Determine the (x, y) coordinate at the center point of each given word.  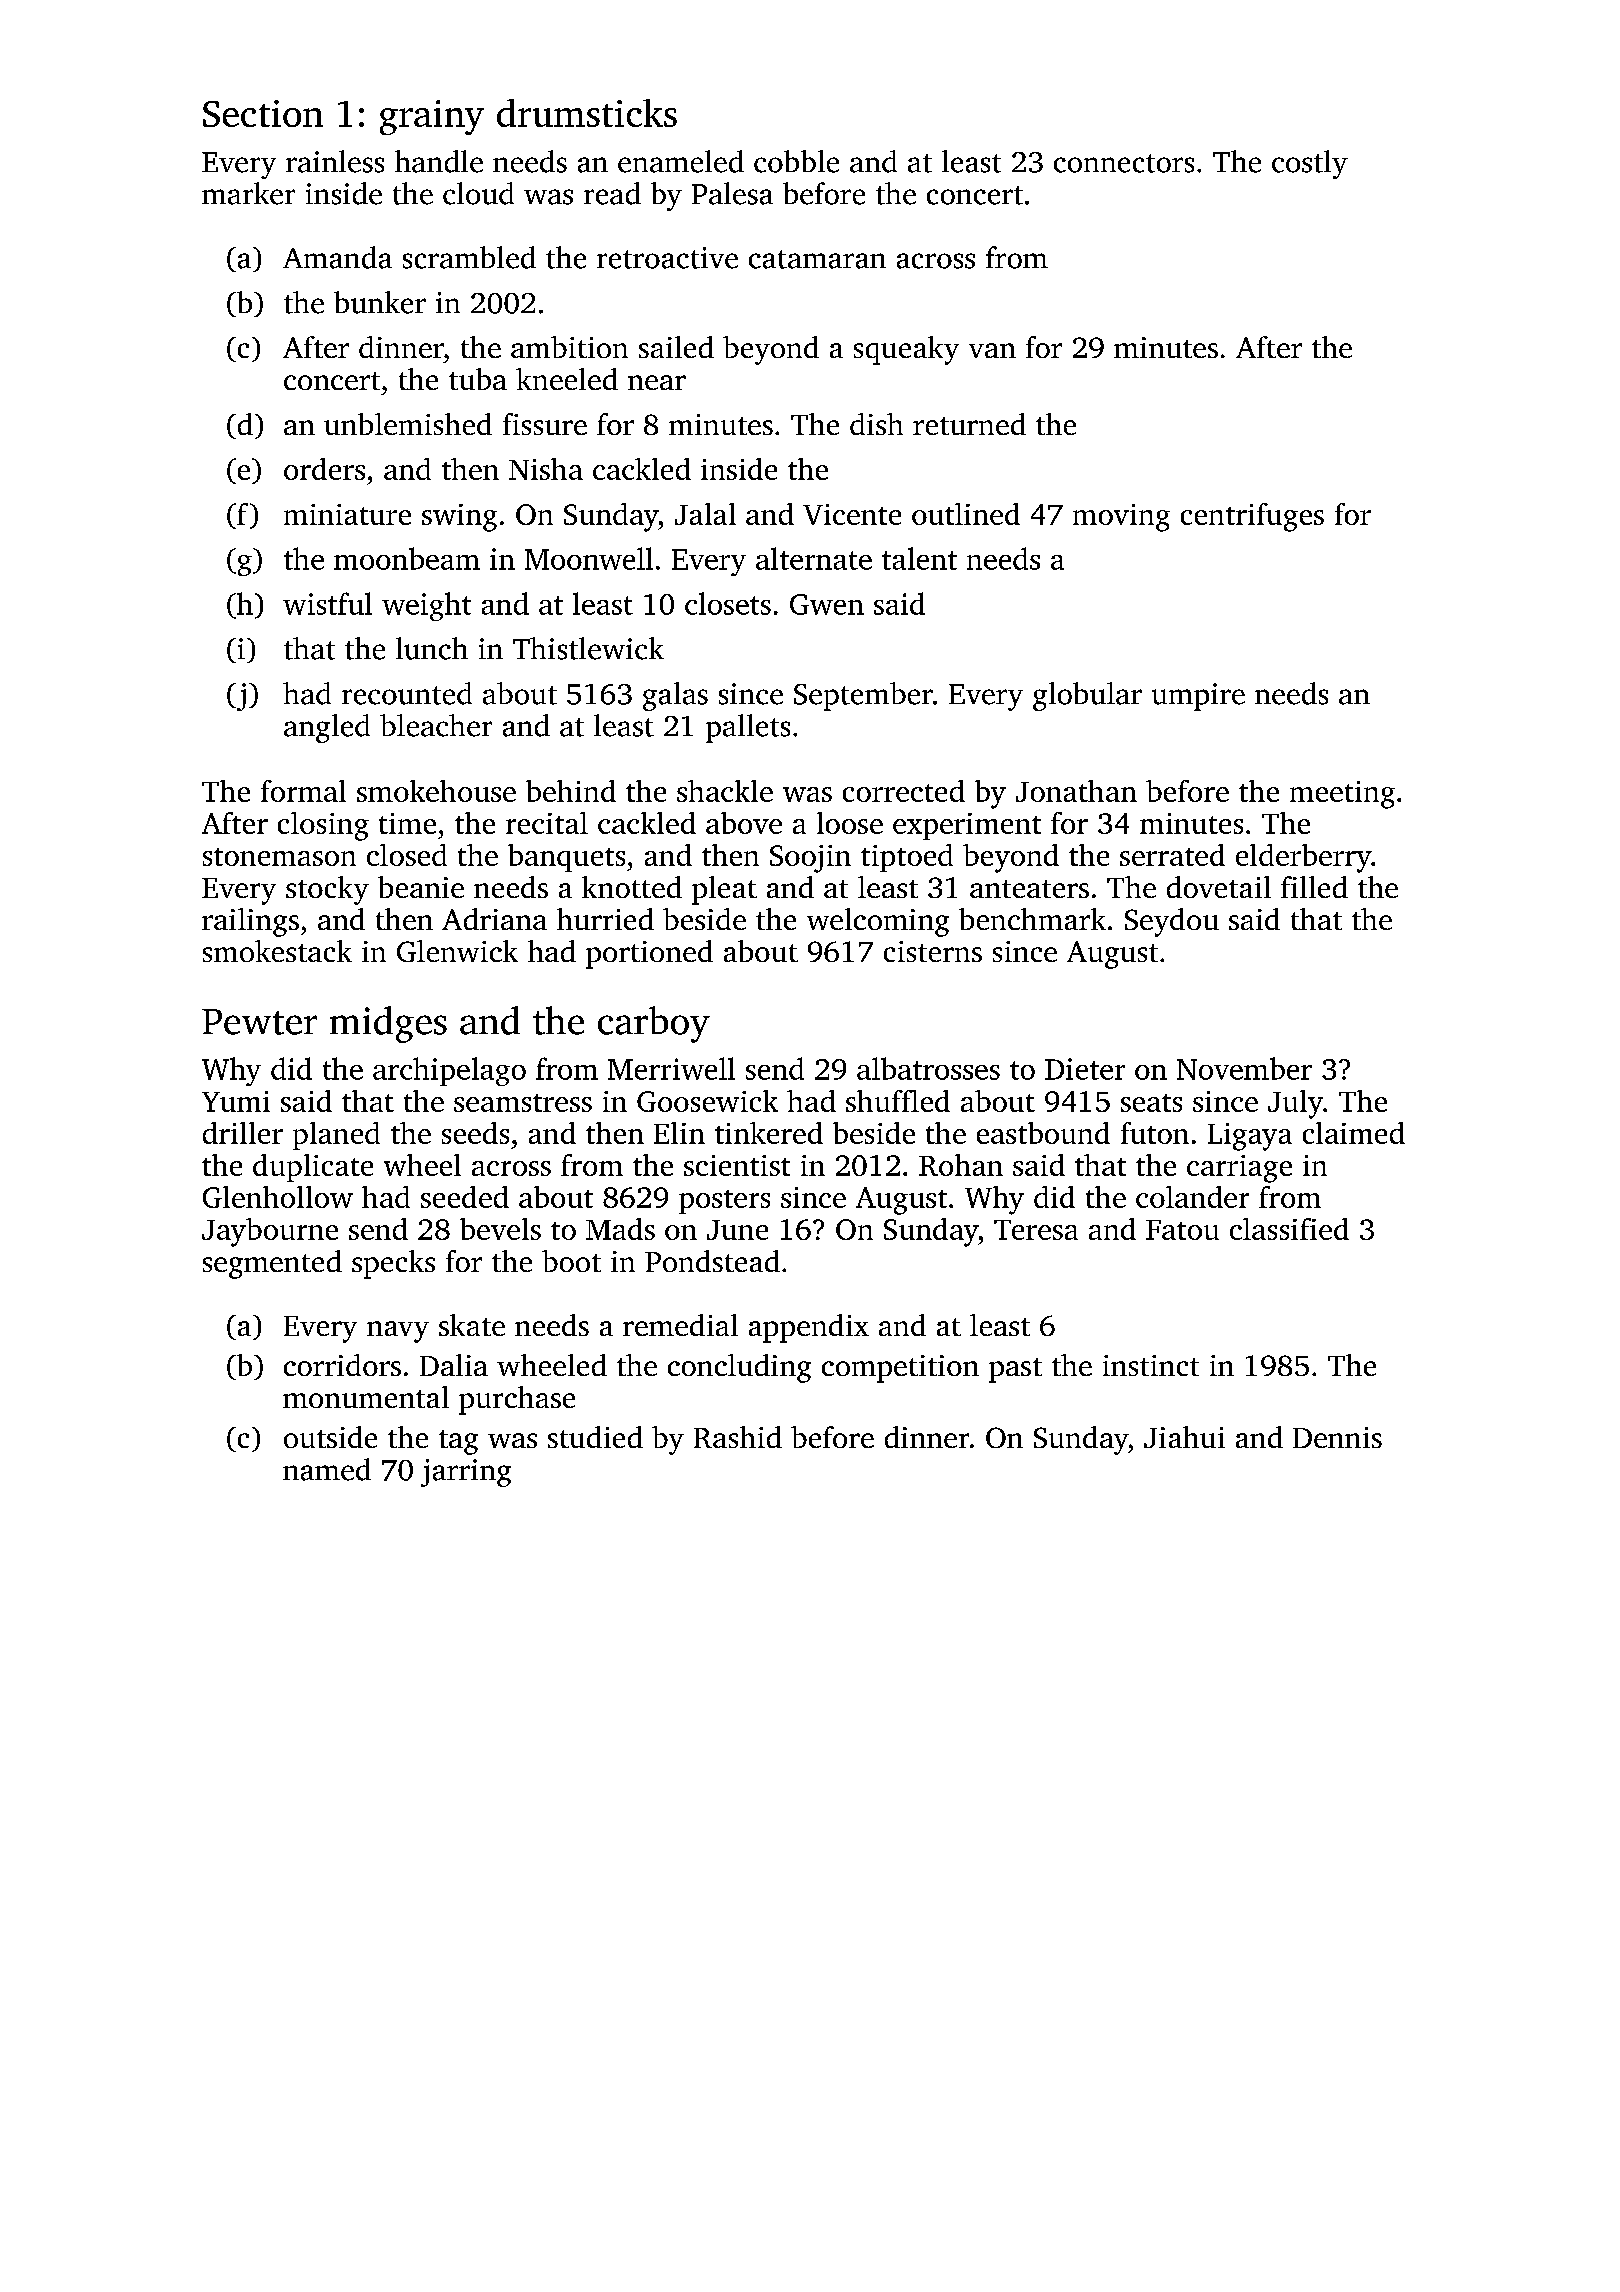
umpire (1198, 697)
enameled (681, 161)
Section (263, 113)
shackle (725, 791)
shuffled (898, 1101)
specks (393, 1264)
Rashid (738, 1437)
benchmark (1032, 919)
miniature (347, 514)
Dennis (1337, 1437)
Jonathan (1076, 791)
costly (1310, 164)
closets (728, 603)
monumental (366, 1397)
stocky (327, 890)
